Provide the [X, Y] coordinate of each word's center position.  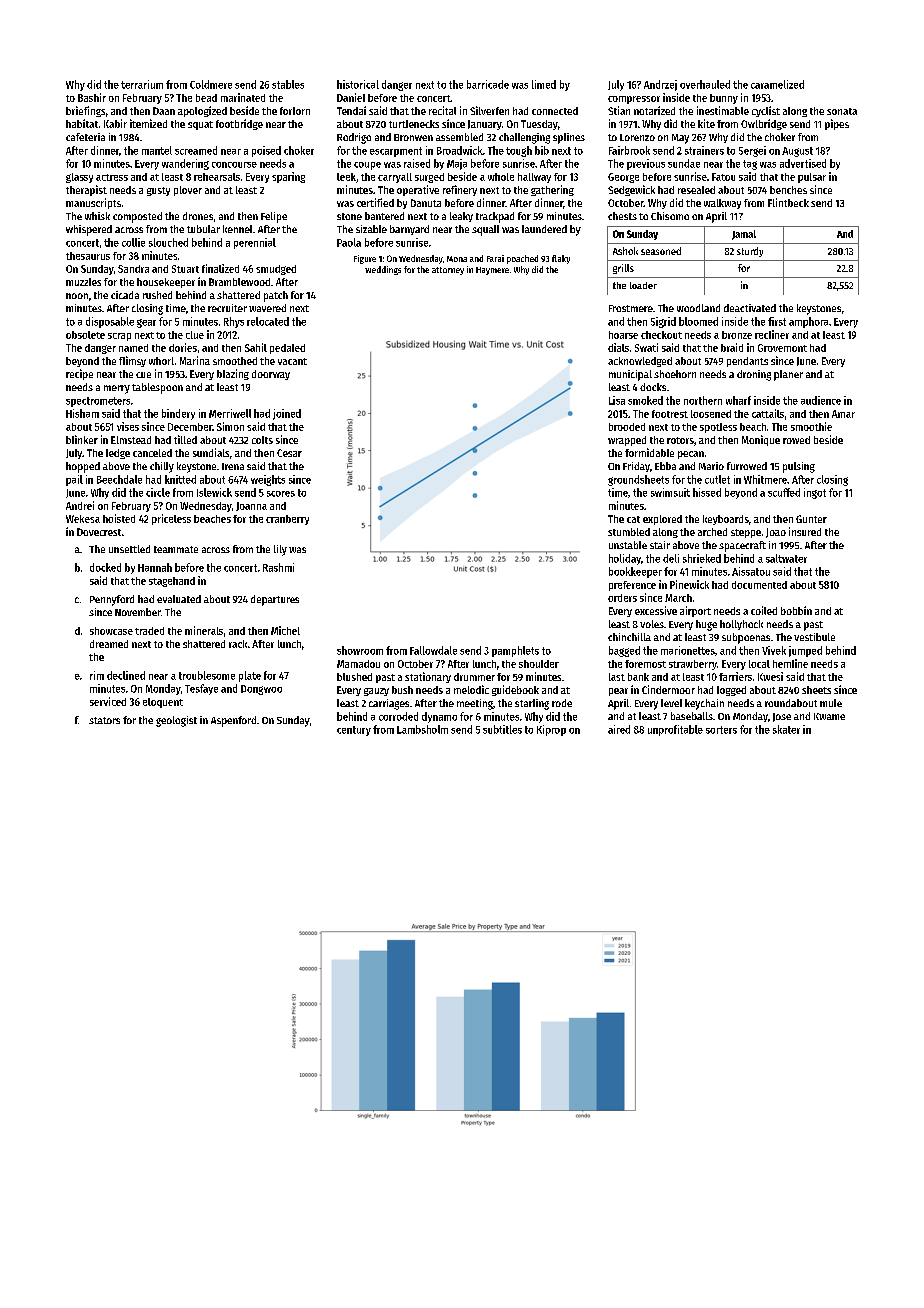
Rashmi [278, 567]
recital [442, 110]
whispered [89, 230]
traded [149, 631]
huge [706, 625]
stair [660, 545]
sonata [842, 111]
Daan [164, 111]
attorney [448, 271]
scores [281, 494]
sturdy [750, 252]
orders [622, 598]
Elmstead [131, 440]
